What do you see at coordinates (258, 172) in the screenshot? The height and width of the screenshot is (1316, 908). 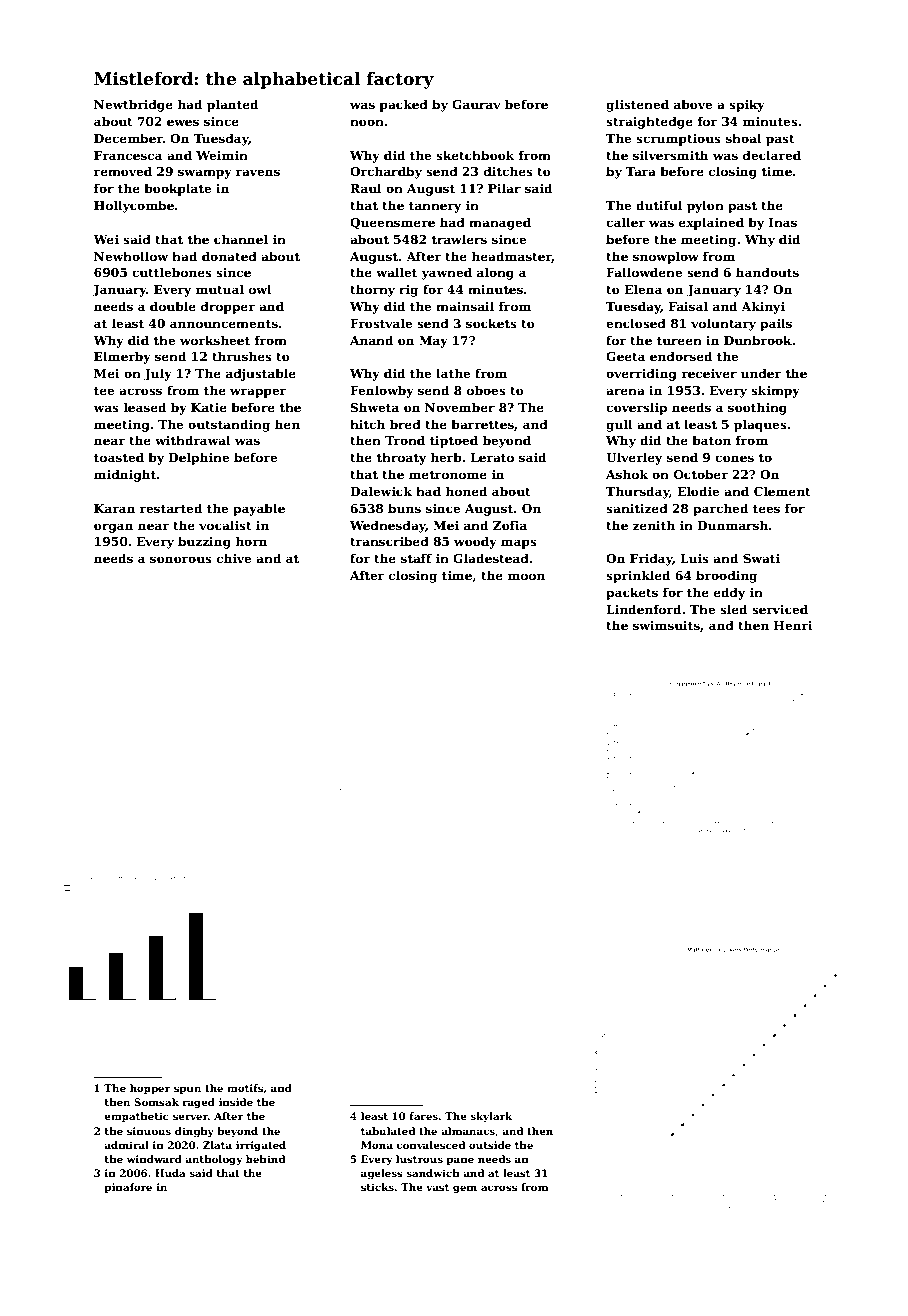 I see `ravens` at bounding box center [258, 172].
